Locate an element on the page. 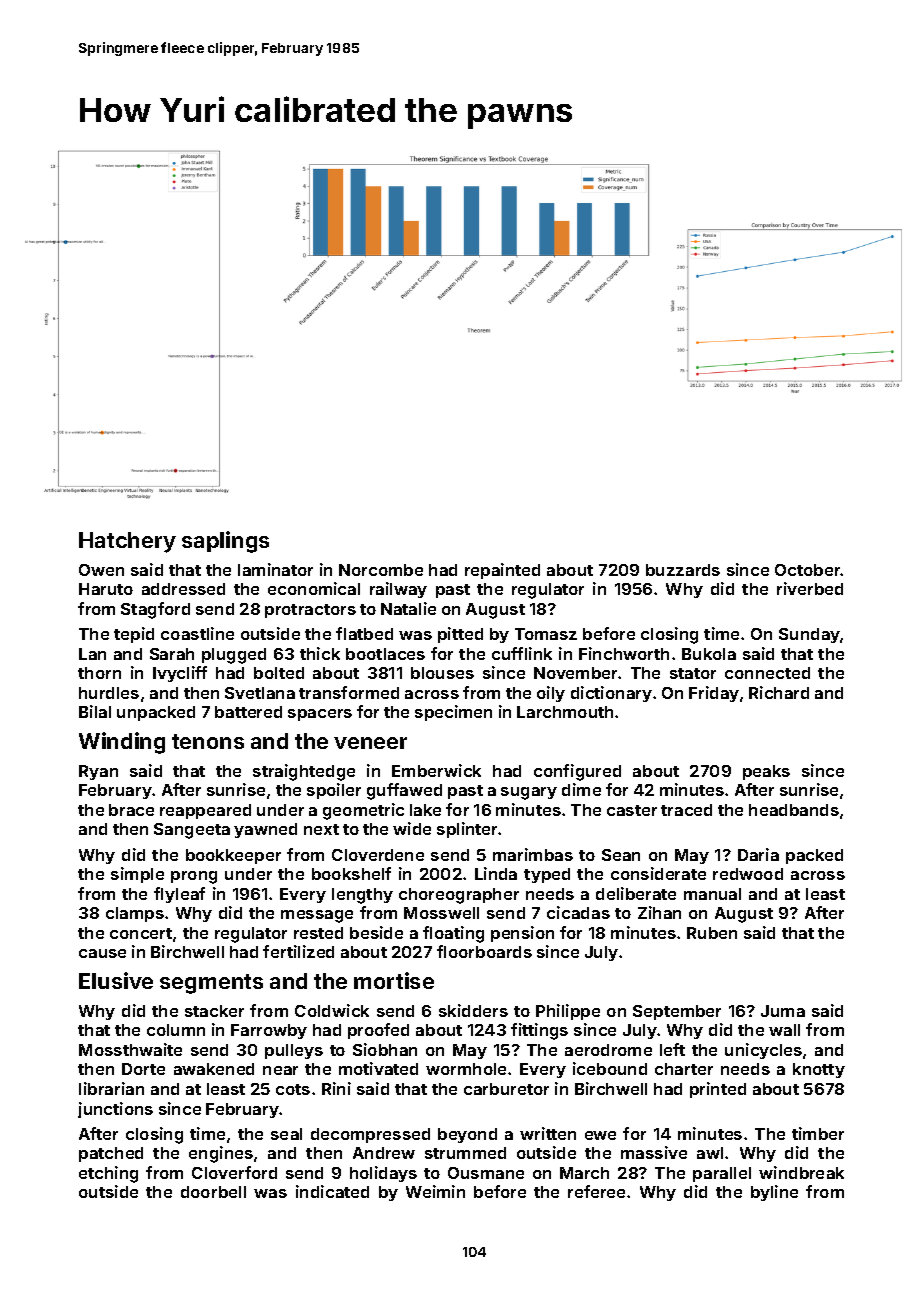  brace is located at coordinates (131, 810).
